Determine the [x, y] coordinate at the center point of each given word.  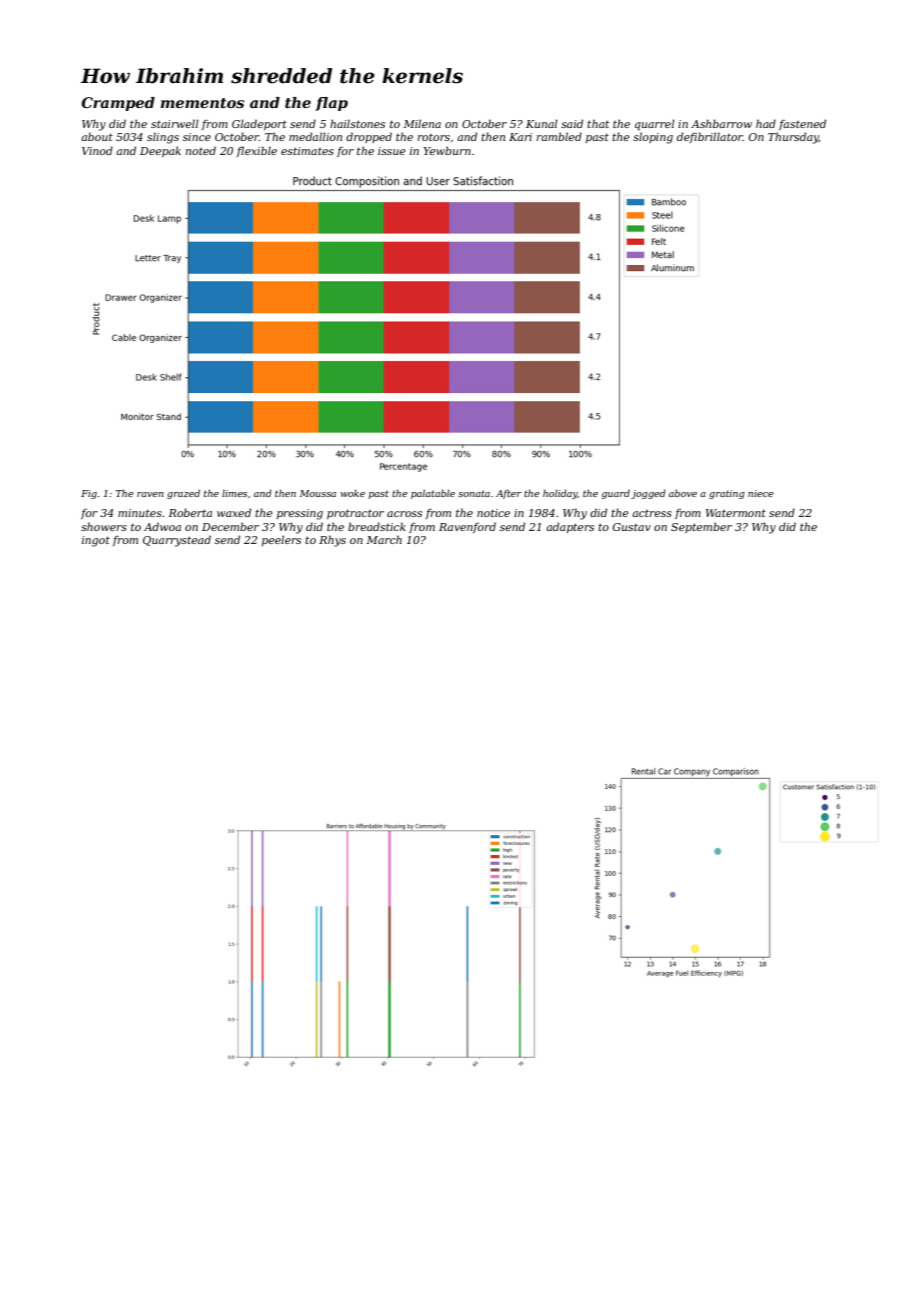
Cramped [118, 104]
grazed [183, 494]
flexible [256, 151]
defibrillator [710, 137]
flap [331, 104]
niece [761, 493]
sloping [653, 138]
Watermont [736, 513]
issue [392, 151]
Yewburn [447, 150]
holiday [560, 494]
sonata [474, 493]
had [766, 123]
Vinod [97, 150]
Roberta [190, 512]
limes [234, 493]
